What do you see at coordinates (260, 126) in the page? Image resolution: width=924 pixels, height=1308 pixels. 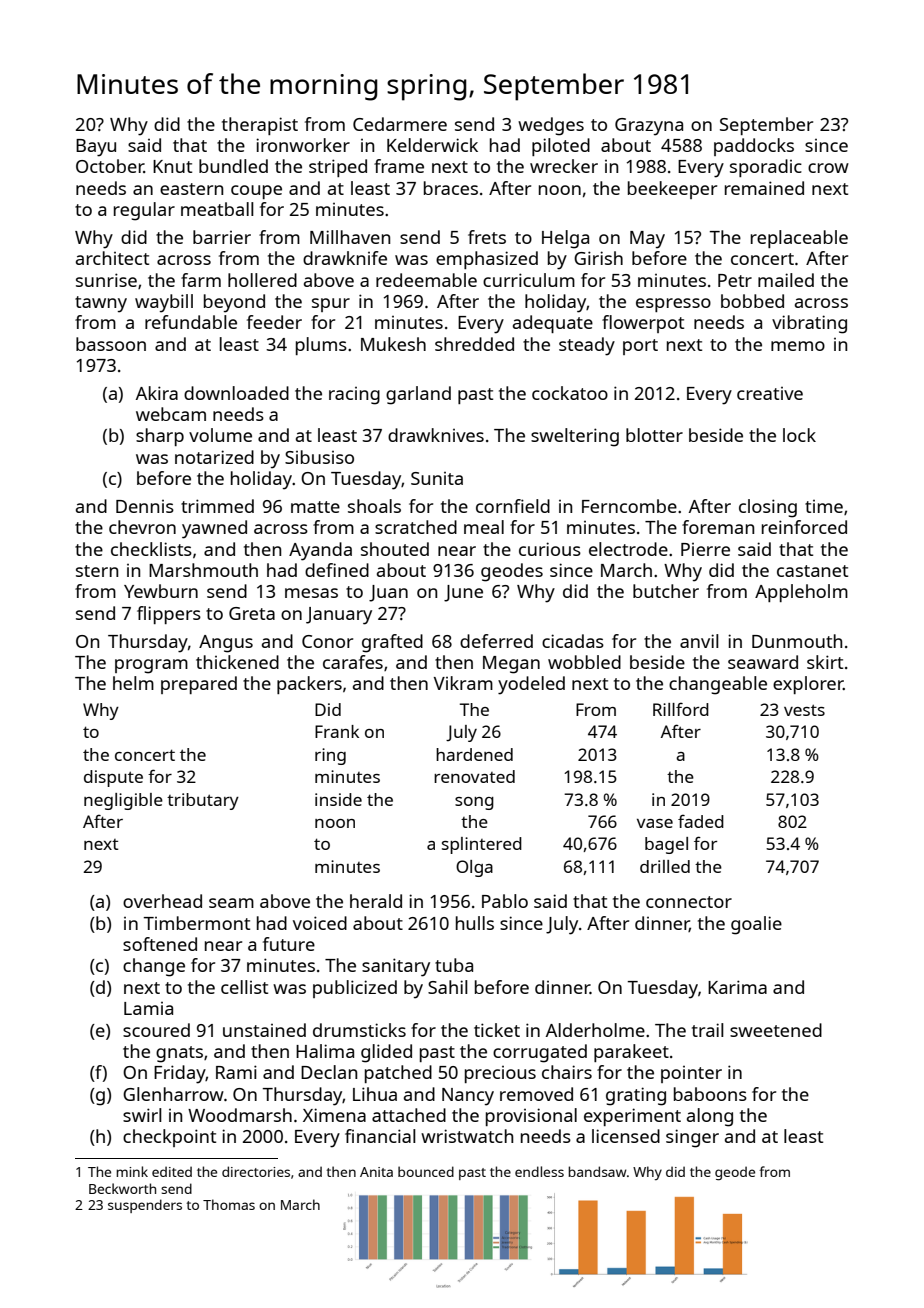 I see `therapist` at bounding box center [260, 126].
